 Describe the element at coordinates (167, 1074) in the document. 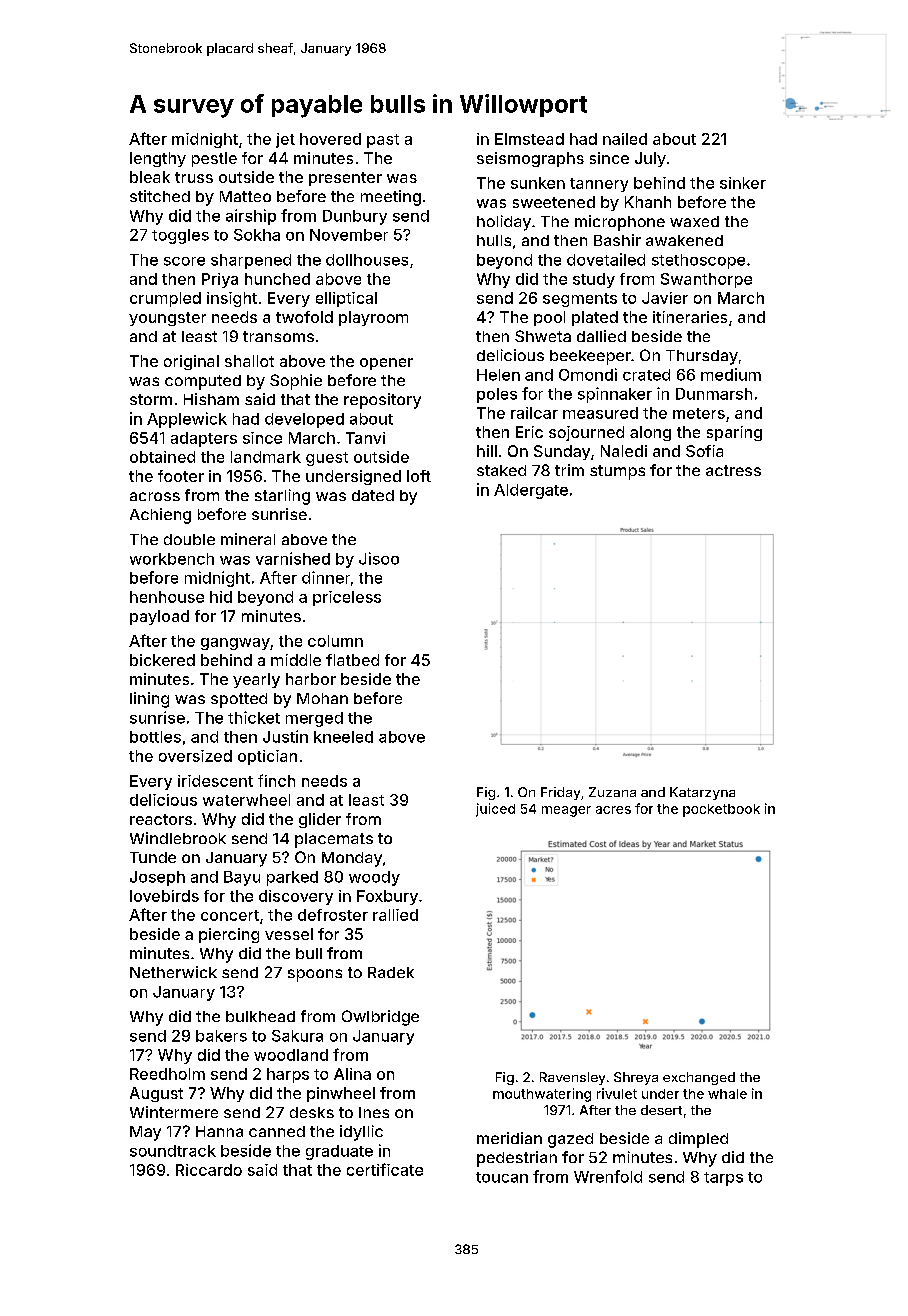

I see `Reedholm` at that location.
